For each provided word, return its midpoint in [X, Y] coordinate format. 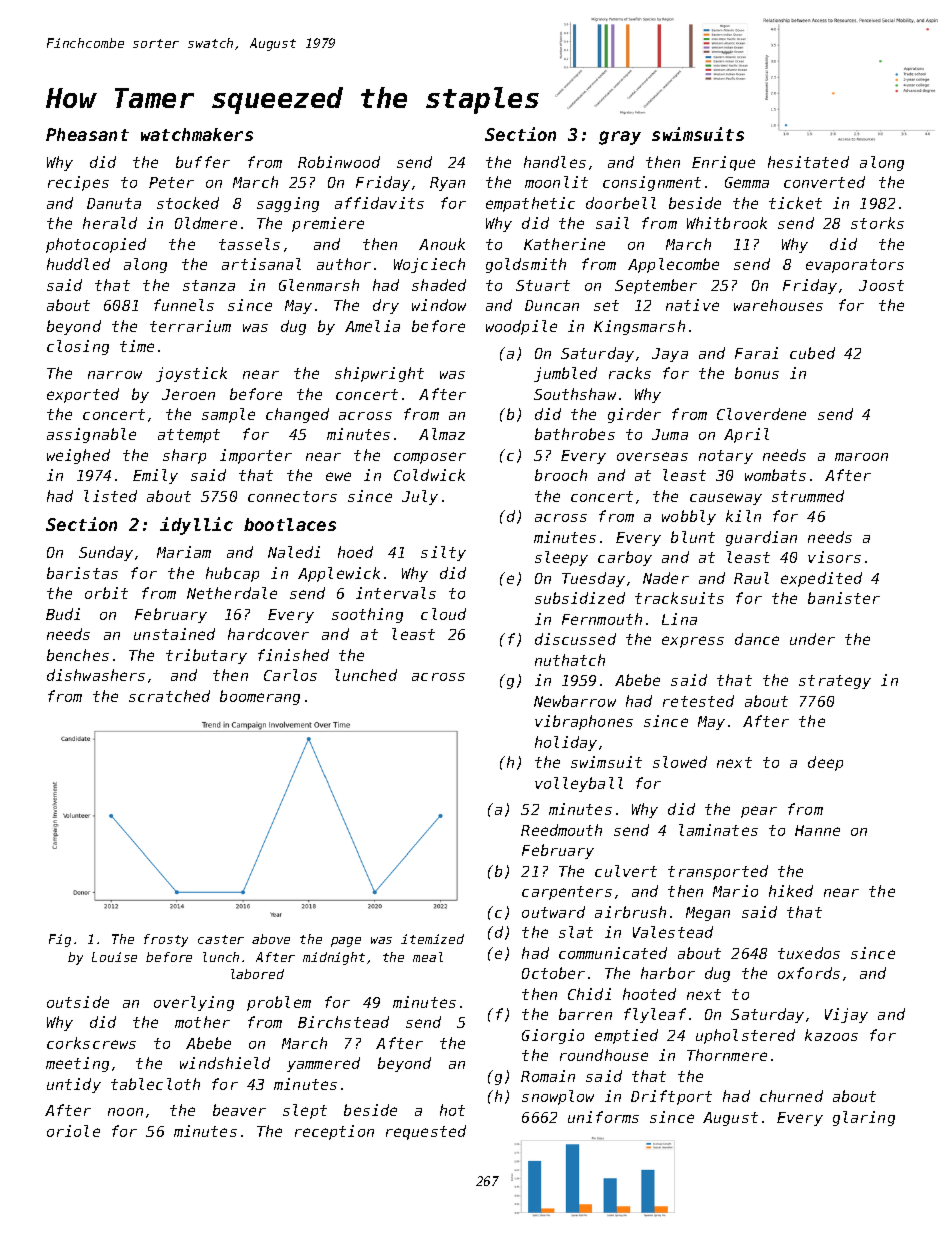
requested [426, 1132]
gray [620, 138]
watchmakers [197, 134]
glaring [864, 1118]
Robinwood [339, 162]
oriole [73, 1131]
